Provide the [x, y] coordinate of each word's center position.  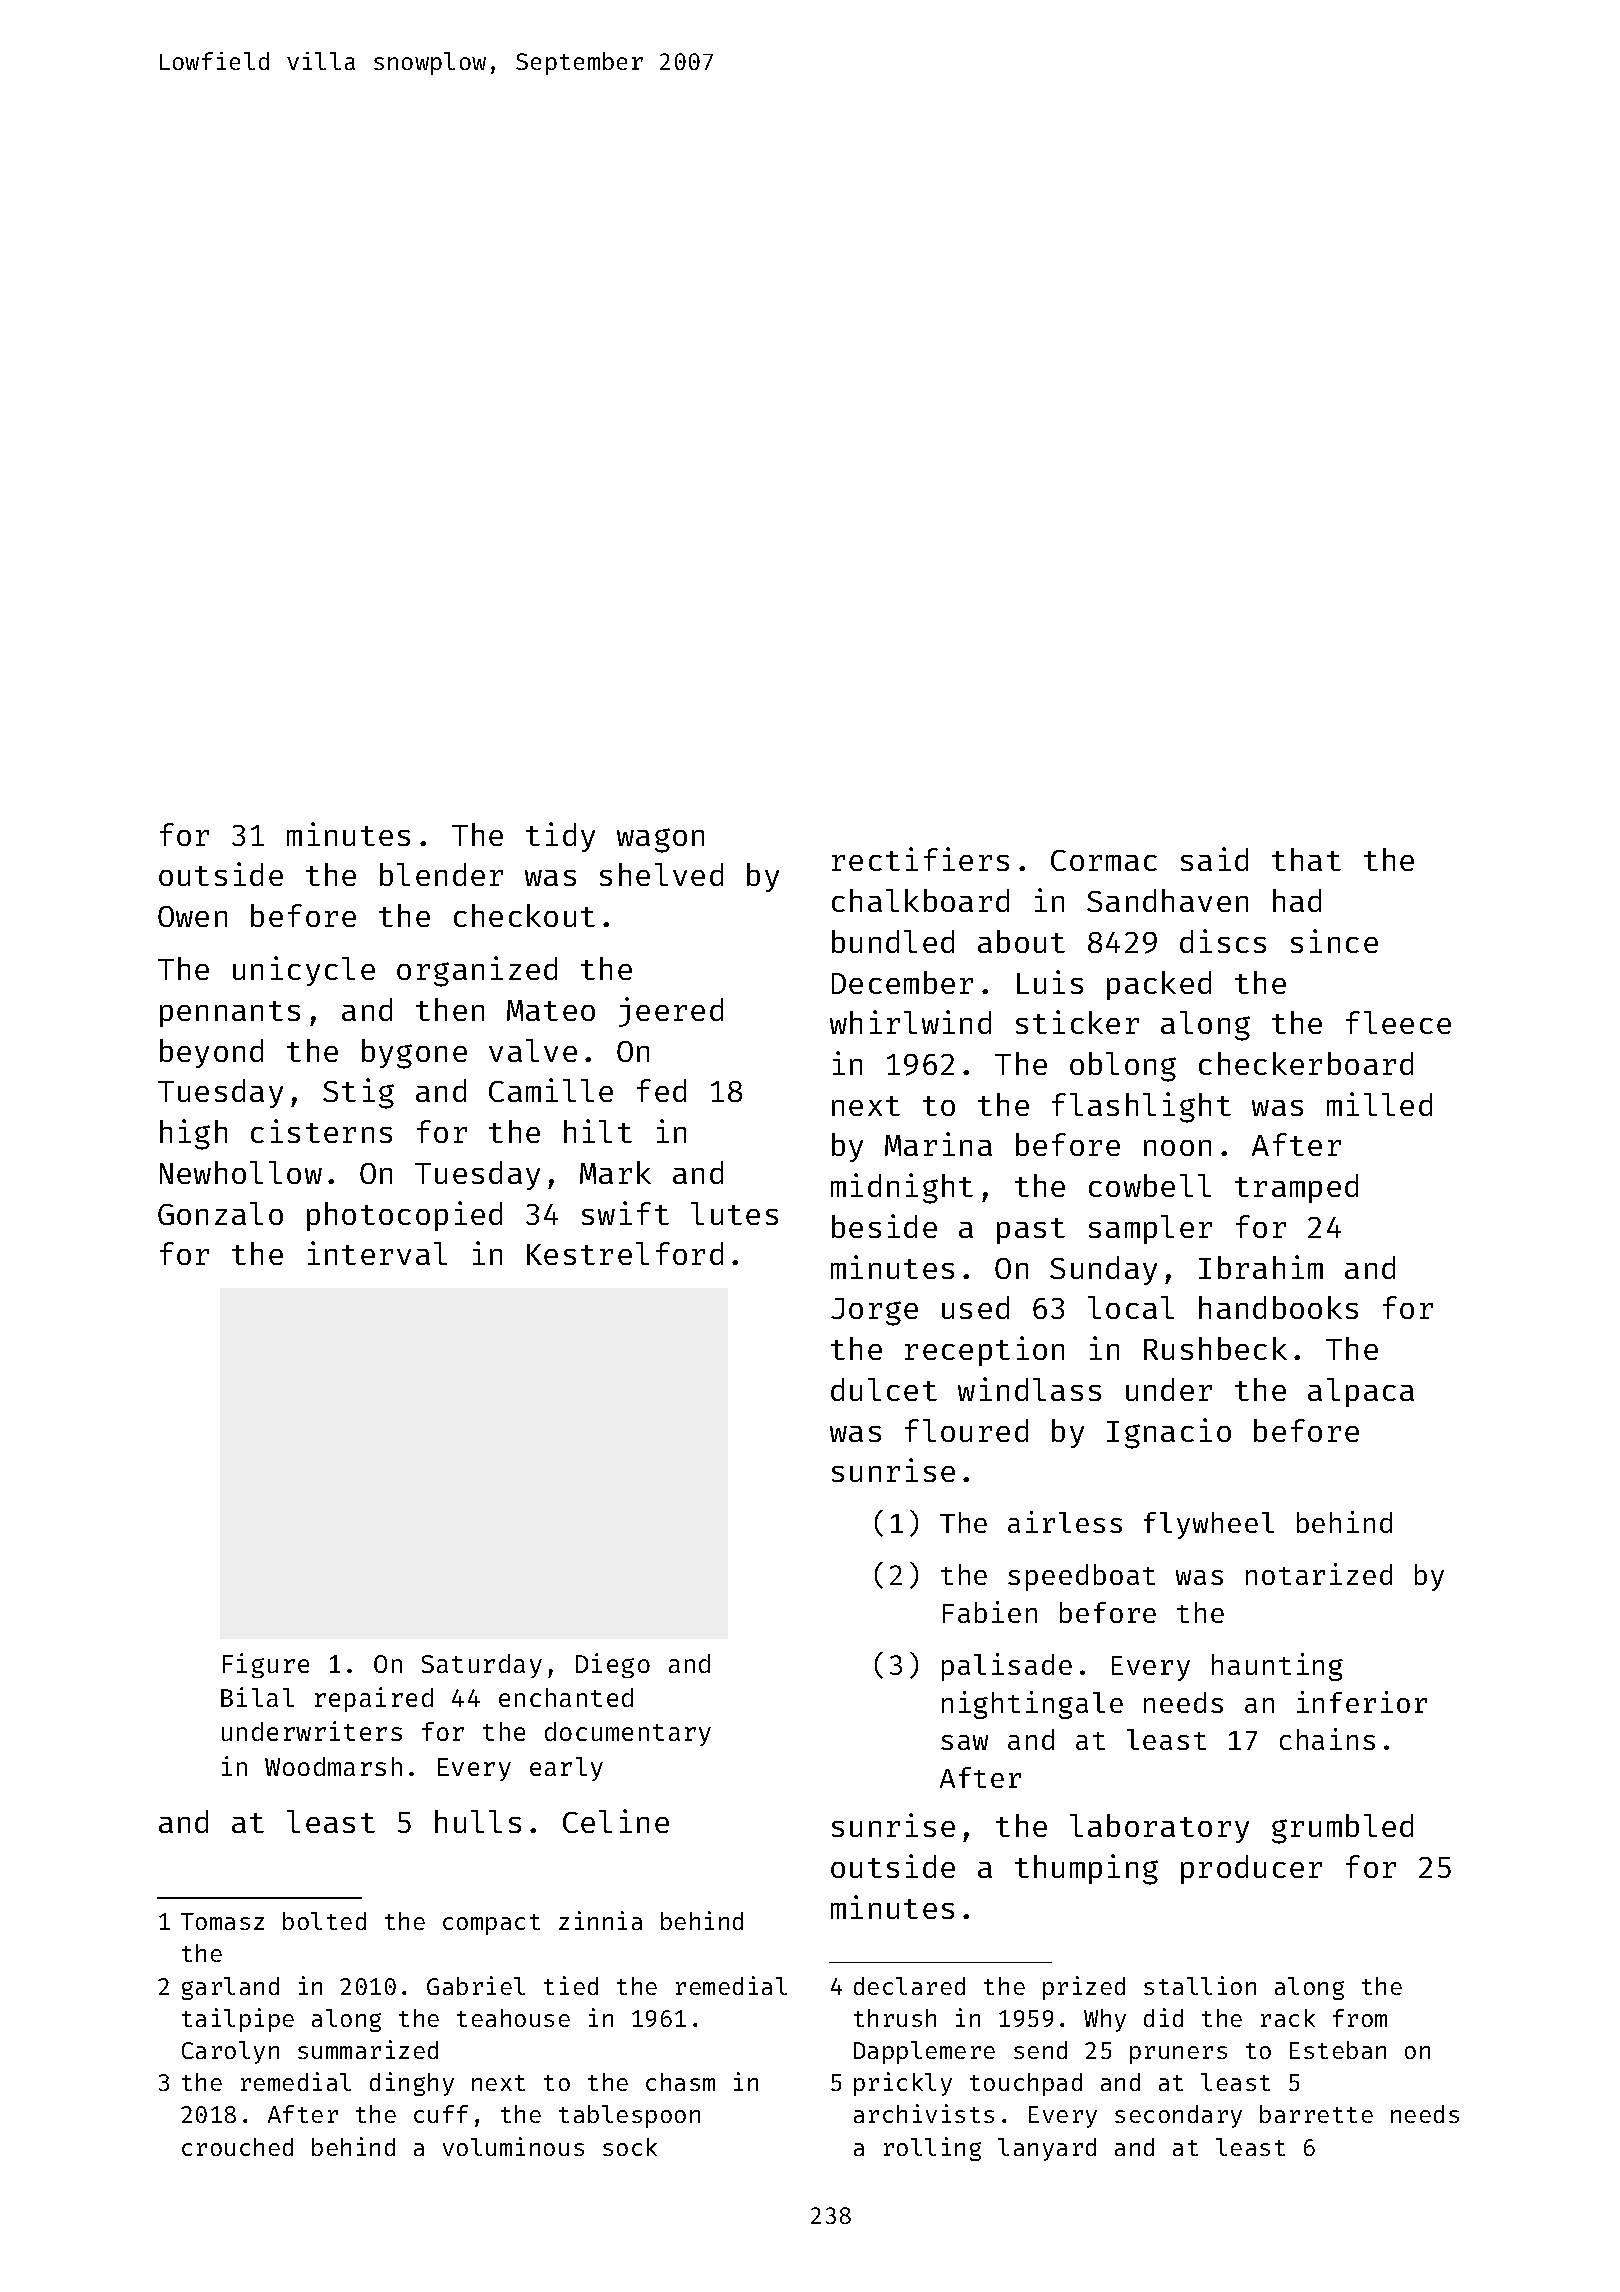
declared [909, 1986]
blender [441, 874]
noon [1177, 1148]
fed [661, 1090]
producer [1251, 1869]
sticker [1077, 1022]
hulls [478, 1821]
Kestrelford [625, 1253]
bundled [893, 941]
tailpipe [238, 2020]
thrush [895, 2018]
